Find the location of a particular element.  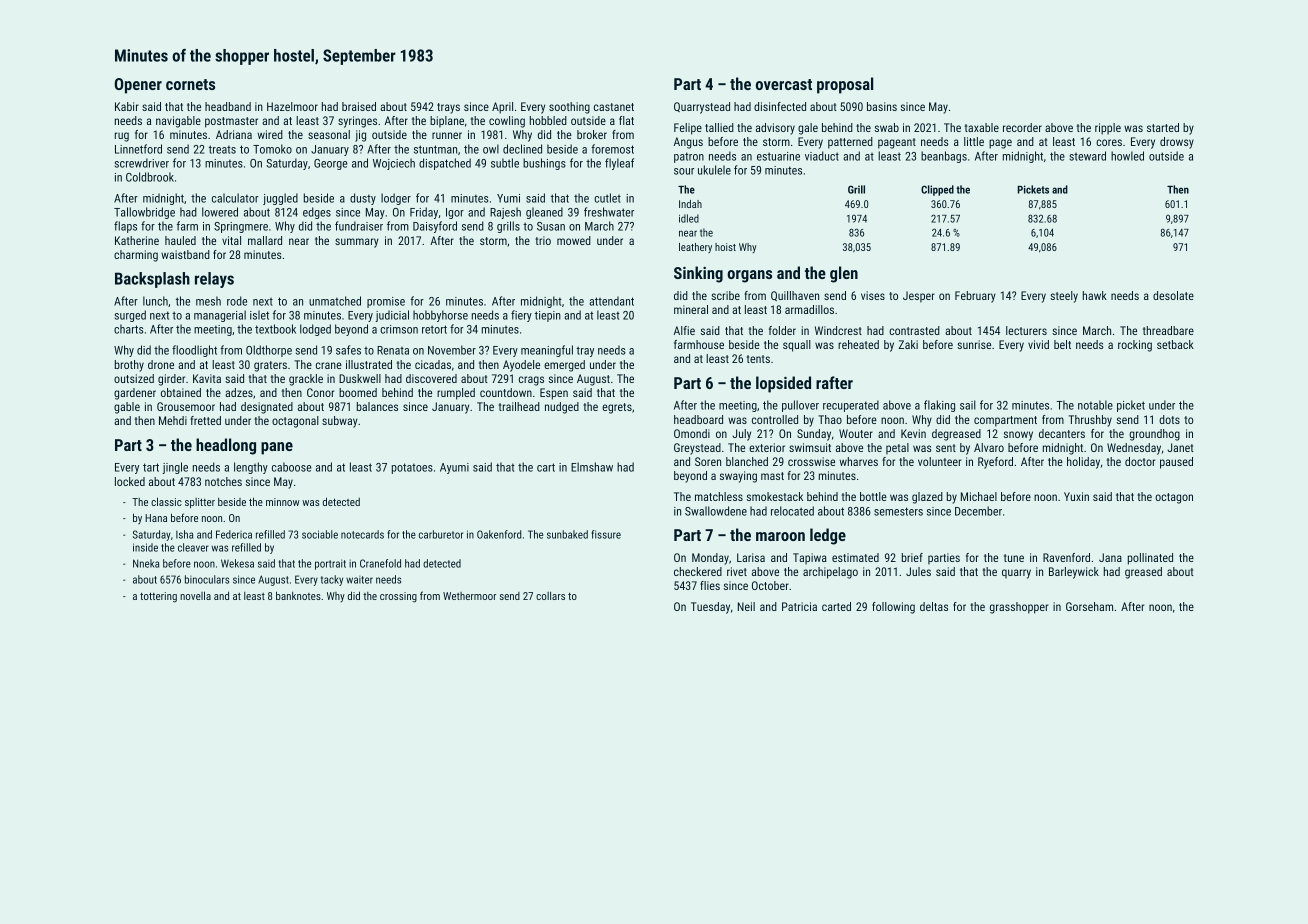

February is located at coordinates (975, 297).
